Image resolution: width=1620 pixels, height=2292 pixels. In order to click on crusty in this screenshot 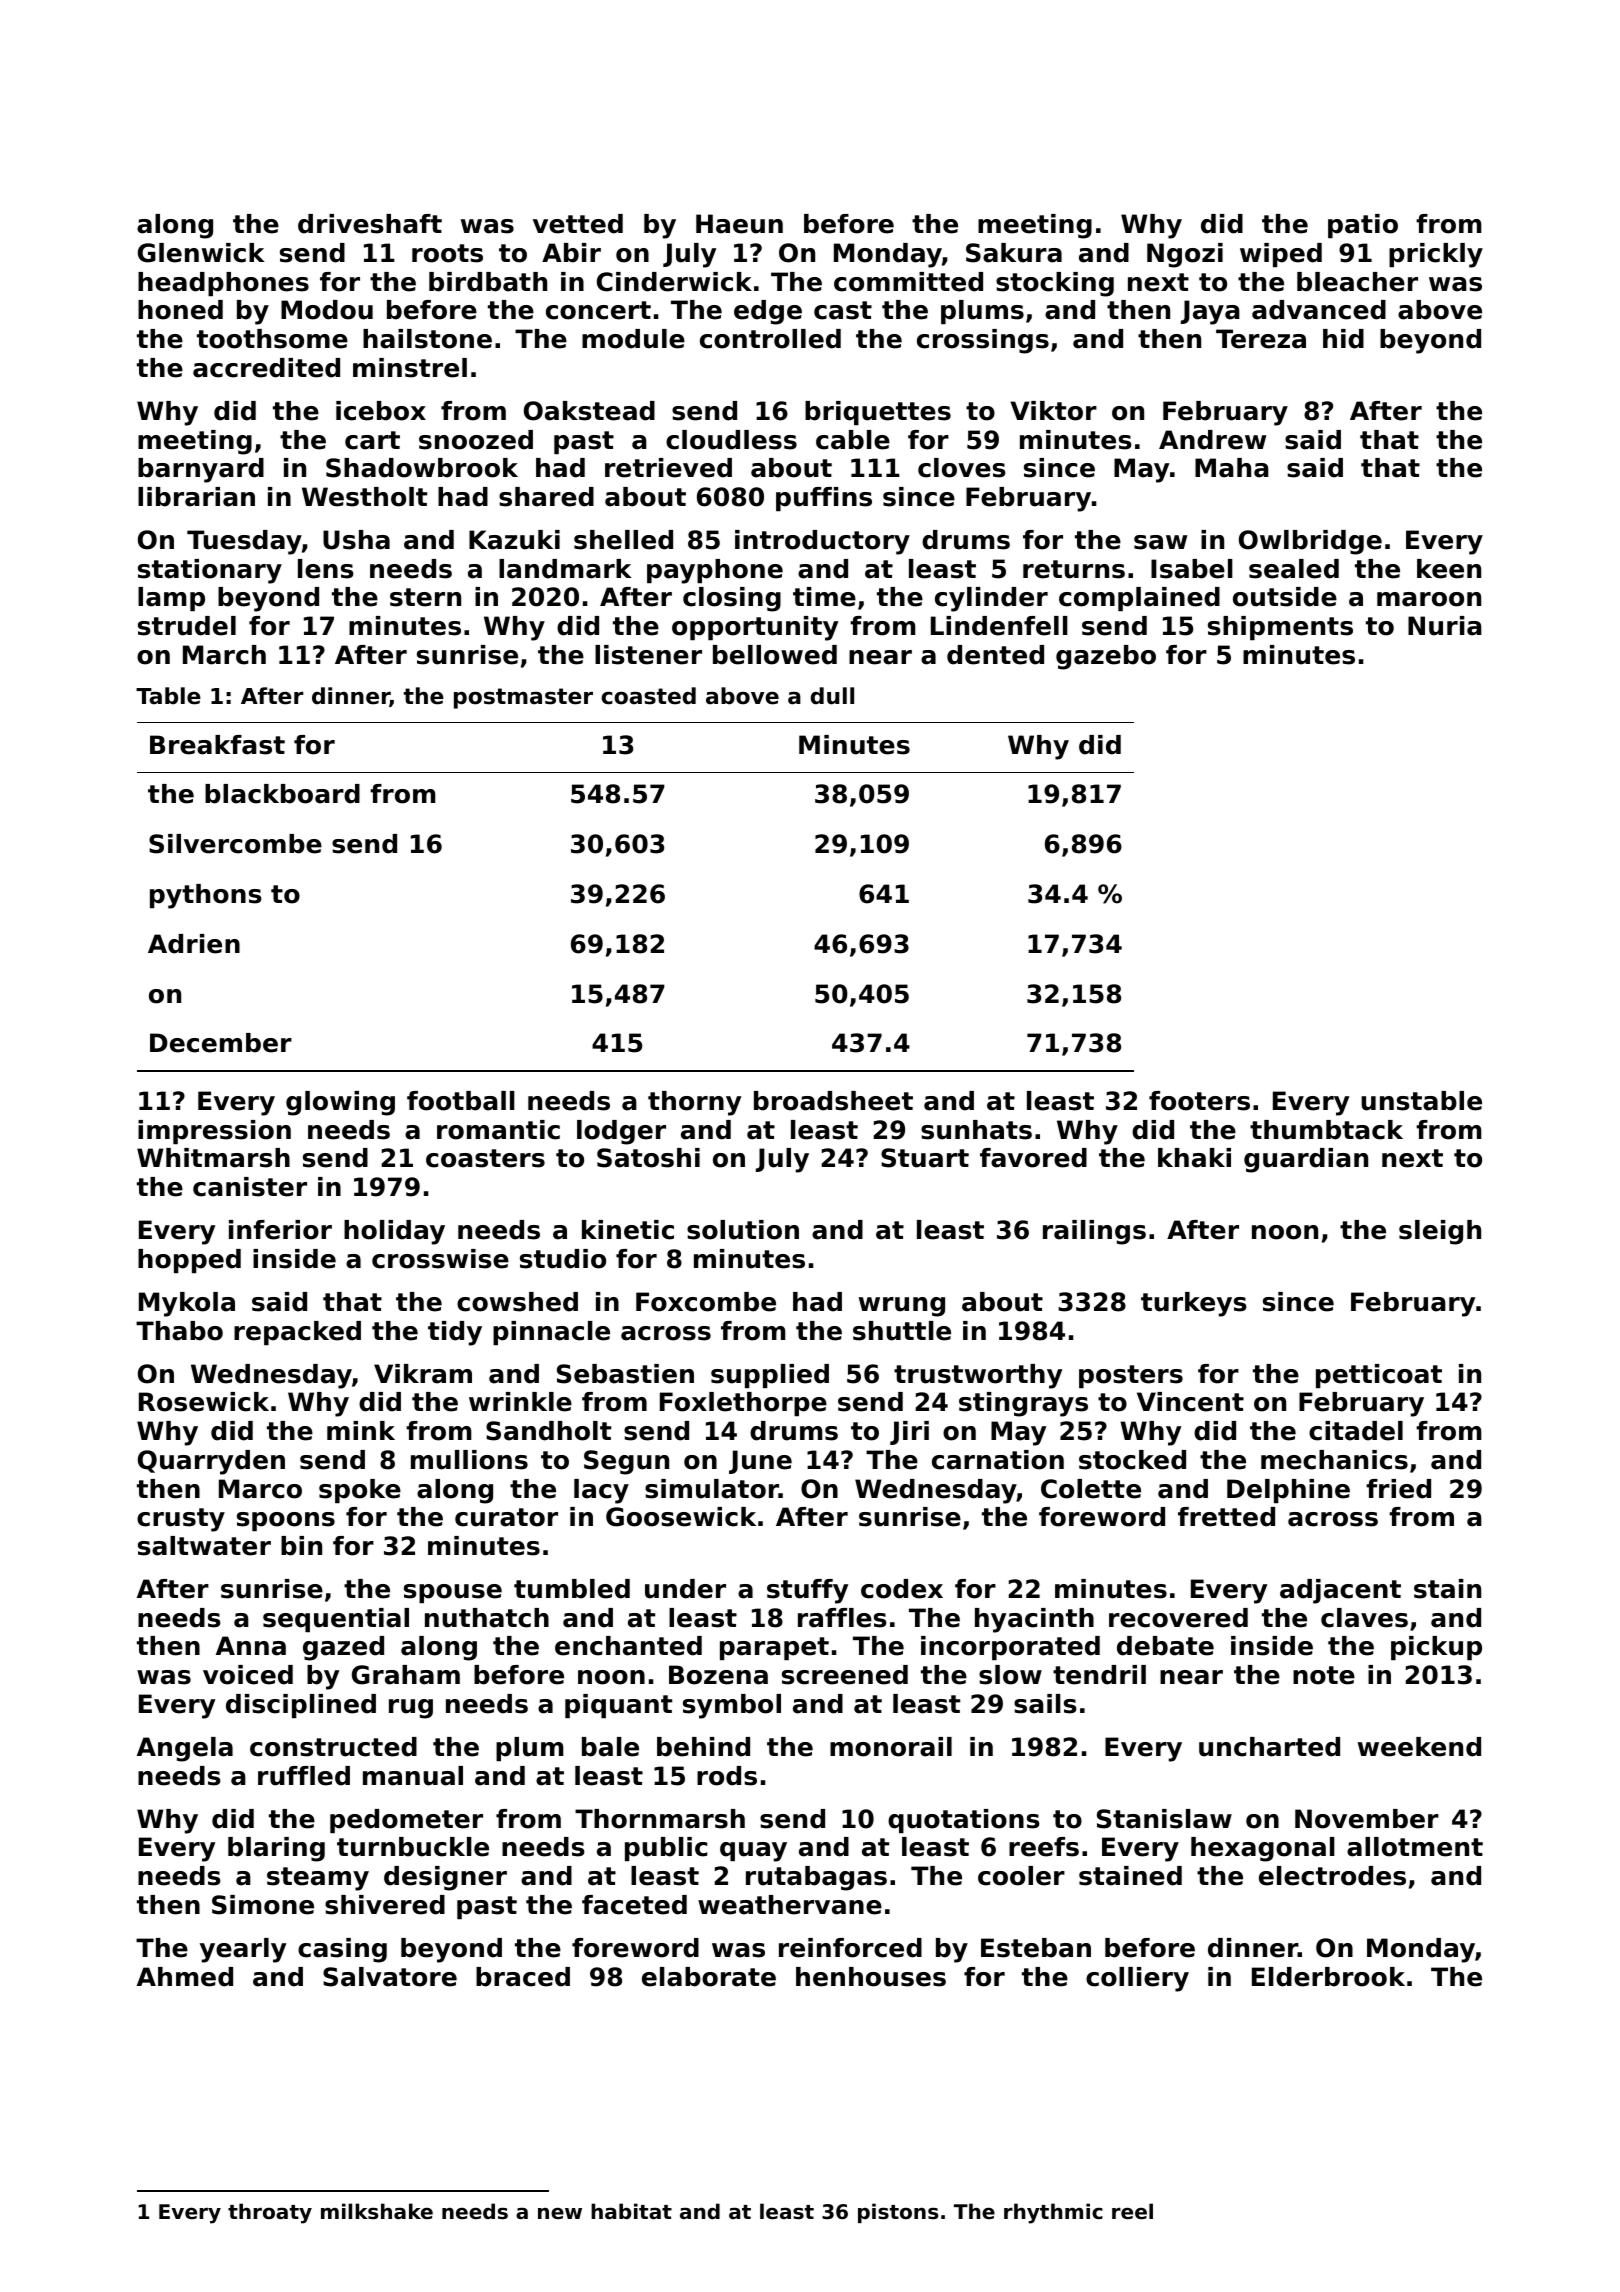, I will do `click(181, 1520)`.
